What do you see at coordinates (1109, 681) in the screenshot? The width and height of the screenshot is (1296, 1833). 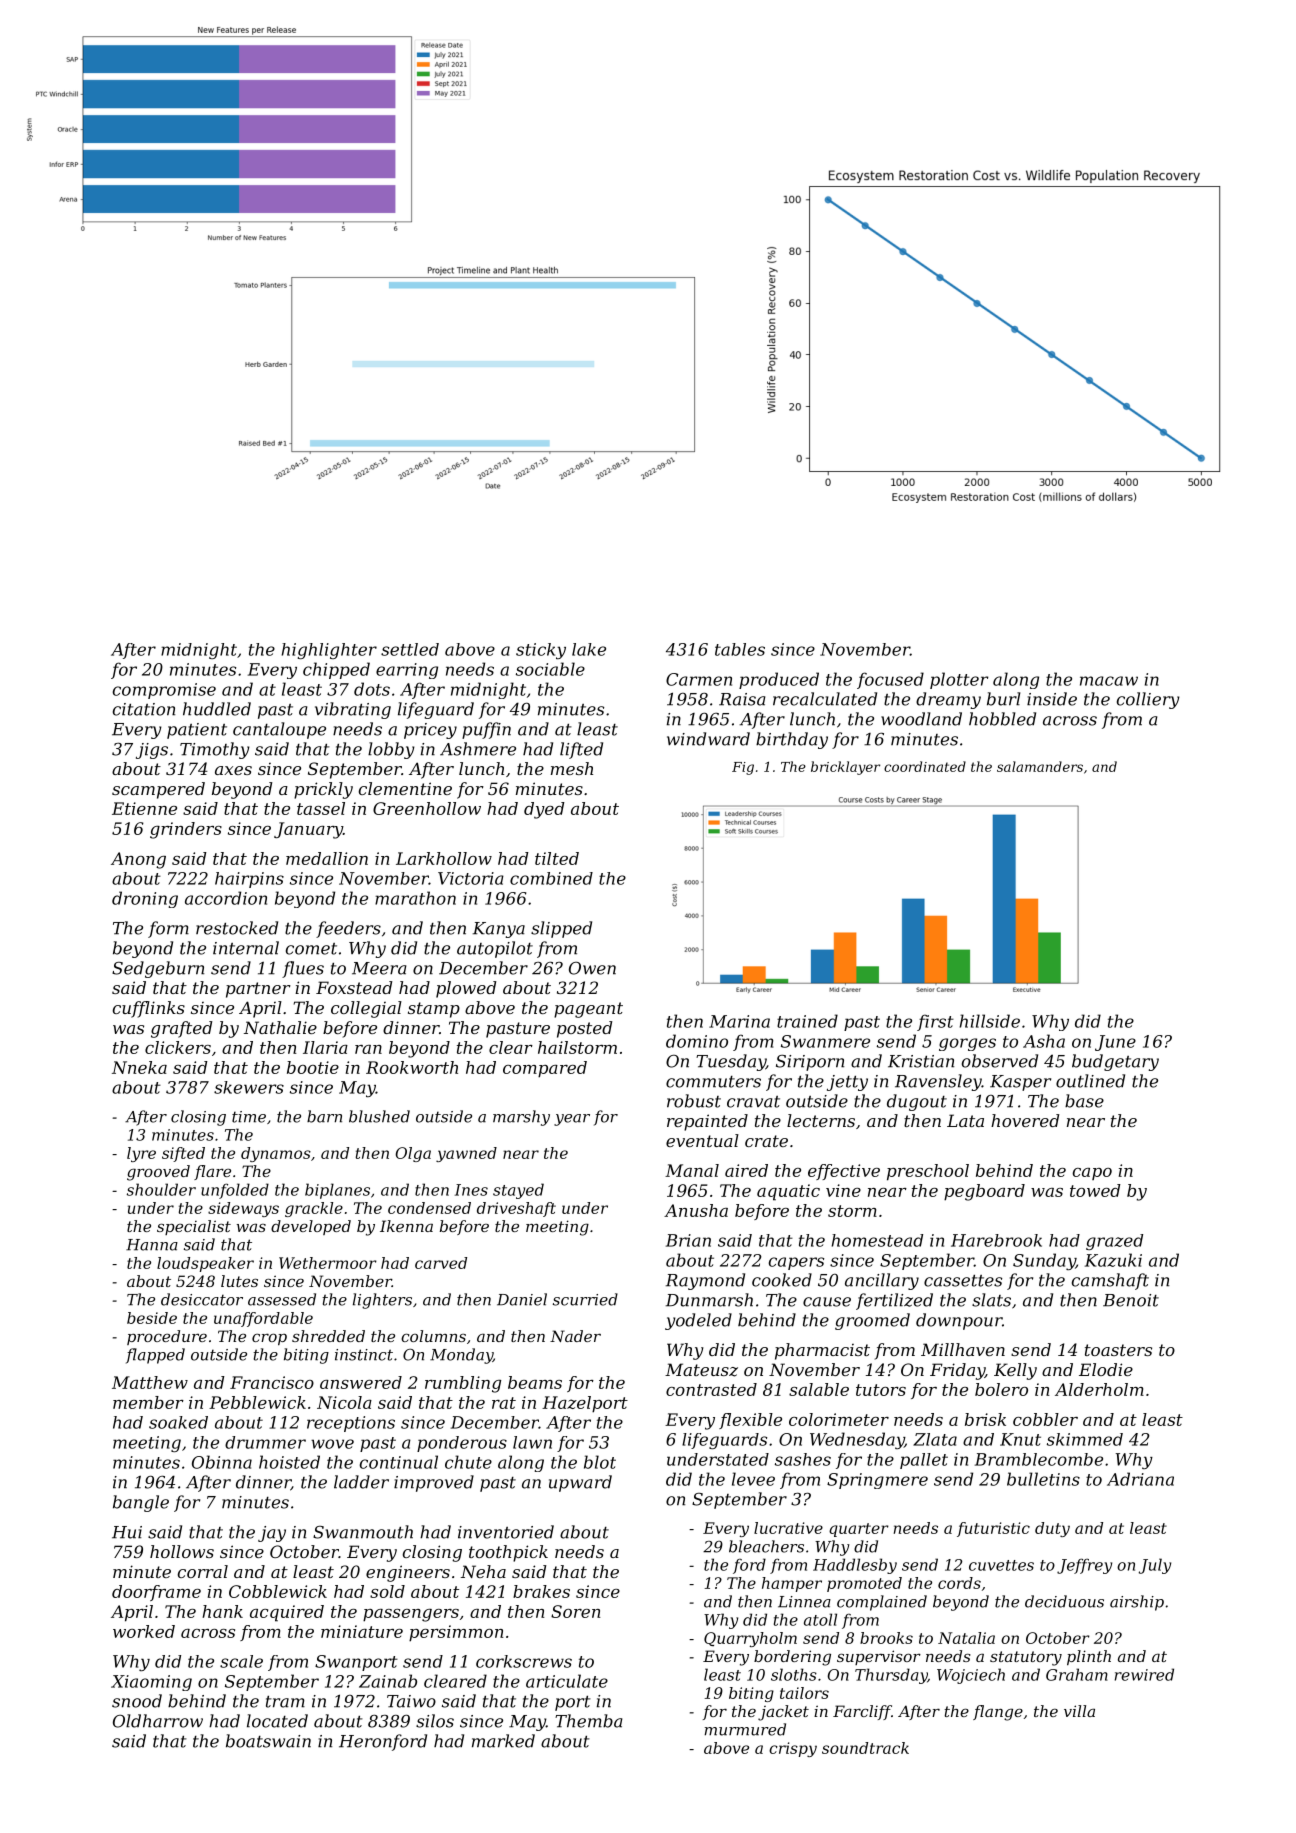 I see `macaw` at bounding box center [1109, 681].
